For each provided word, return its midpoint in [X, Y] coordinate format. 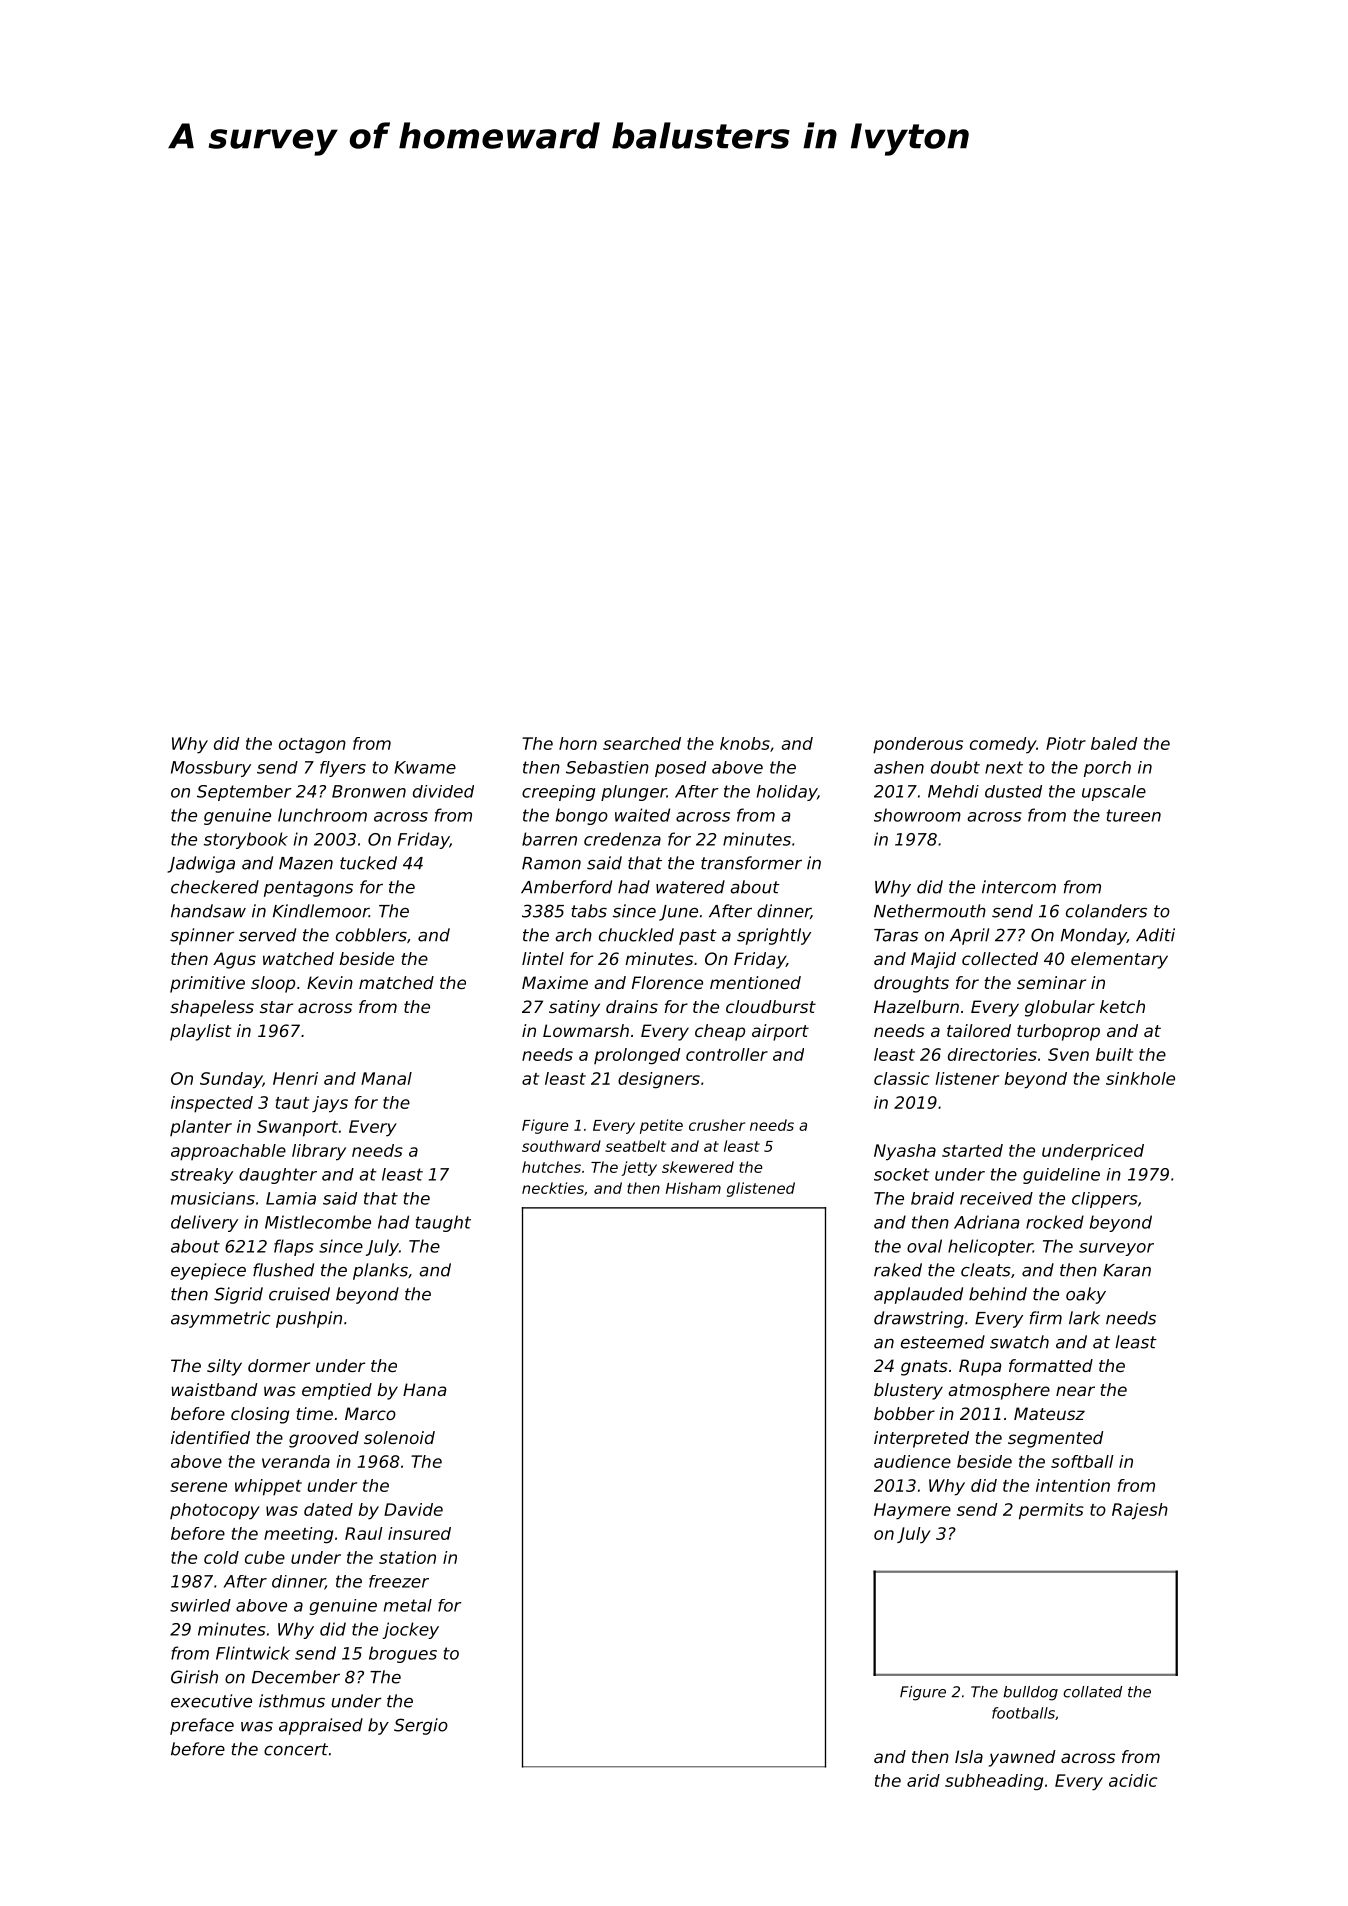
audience [912, 1461]
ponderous [918, 745]
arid [923, 1780]
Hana [425, 1389]
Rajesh [1140, 1511]
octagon [312, 746]
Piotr [1066, 743]
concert [296, 1749]
